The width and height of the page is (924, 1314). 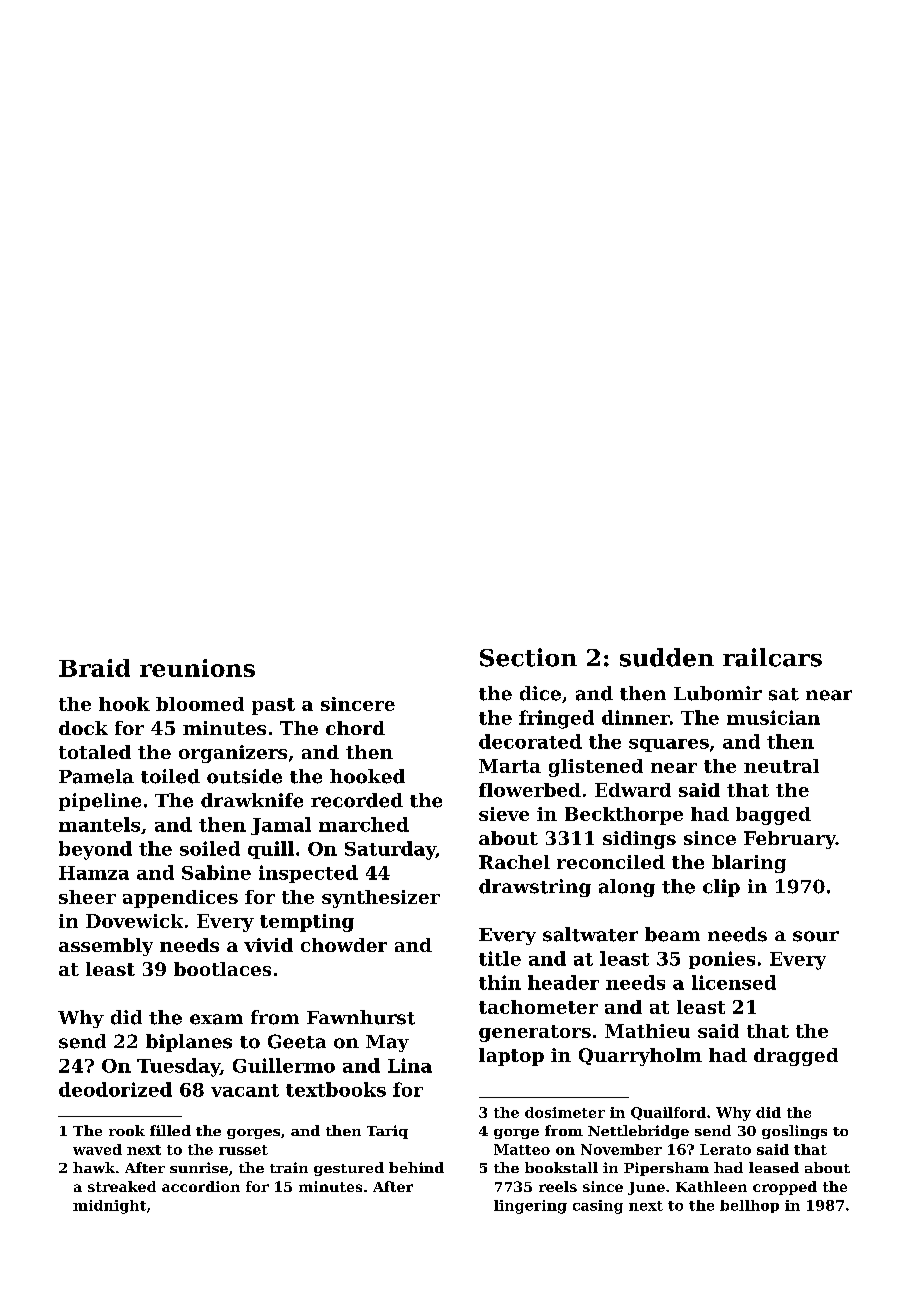 What do you see at coordinates (381, 899) in the page?
I see `synthesizer` at bounding box center [381, 899].
